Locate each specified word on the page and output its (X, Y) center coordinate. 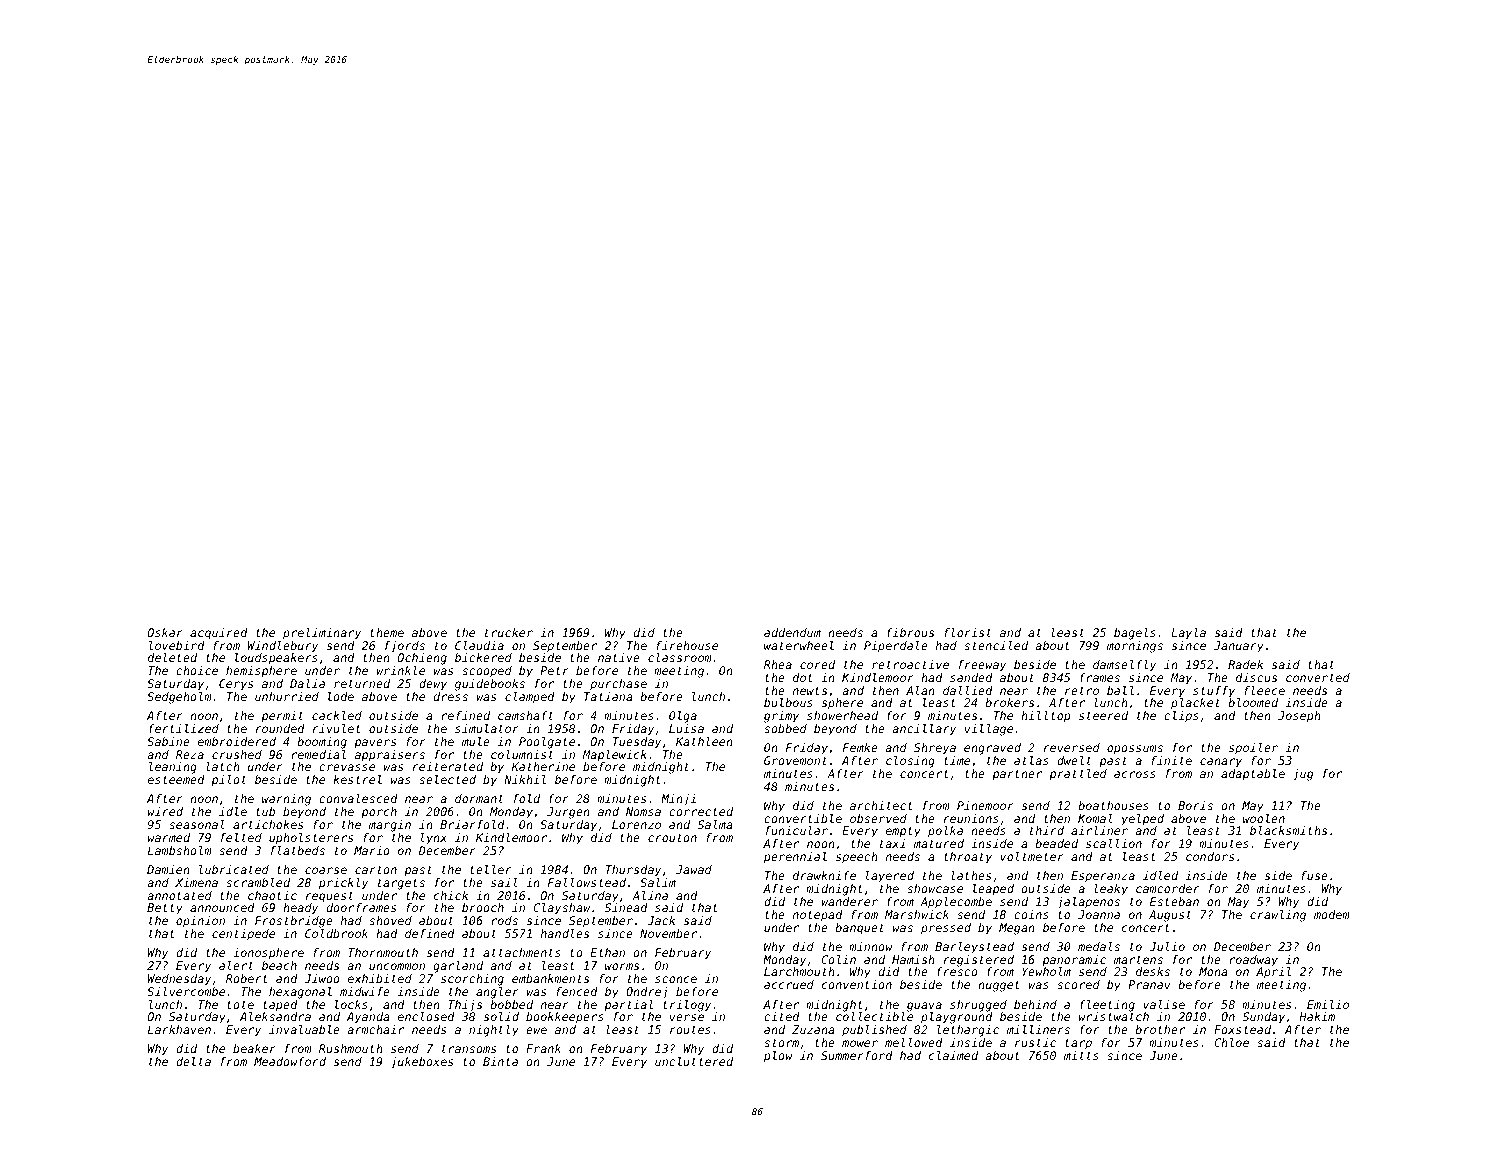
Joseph (1299, 717)
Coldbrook (336, 933)
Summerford (857, 1055)
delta (193, 1061)
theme (387, 632)
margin (390, 826)
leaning (173, 768)
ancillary (924, 730)
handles (565, 933)
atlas (1031, 760)
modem (1332, 914)
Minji (678, 800)
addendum (792, 632)
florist (968, 632)
